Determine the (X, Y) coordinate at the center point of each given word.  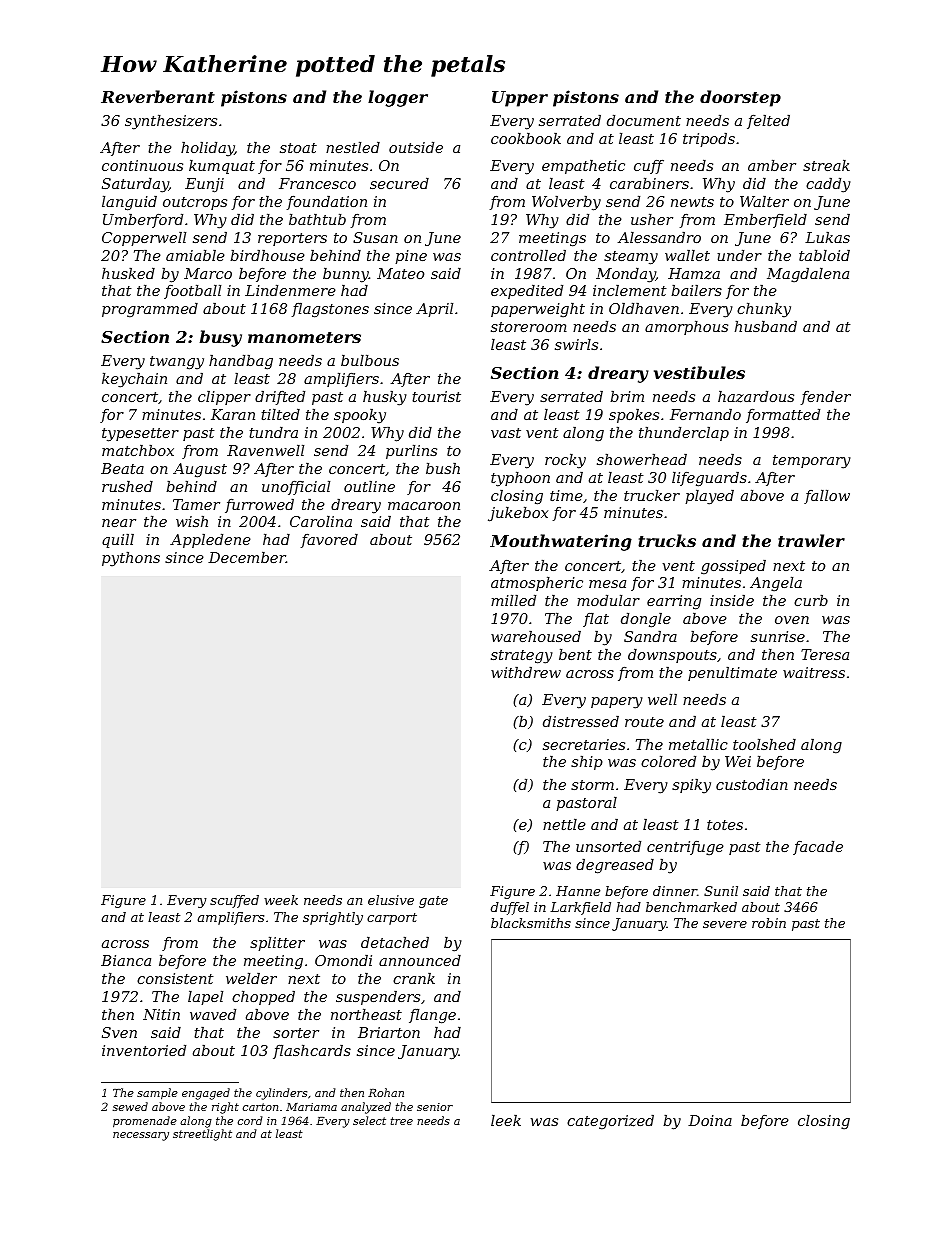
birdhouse (267, 255)
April (434, 310)
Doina (710, 1120)
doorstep (740, 98)
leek (506, 1120)
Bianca (126, 960)
